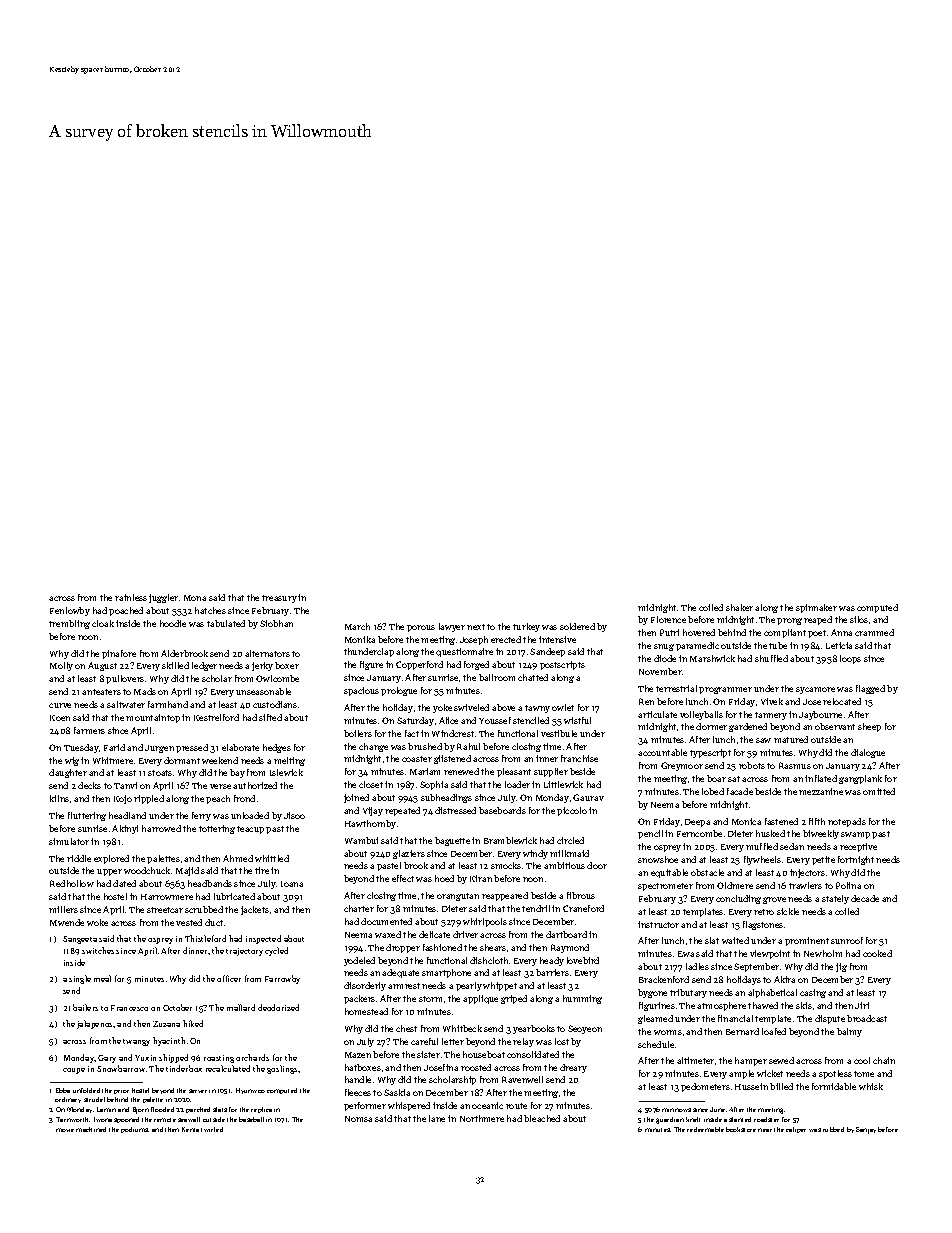  Describe the element at coordinates (282, 979) in the screenshot. I see `Farrowby` at that location.
